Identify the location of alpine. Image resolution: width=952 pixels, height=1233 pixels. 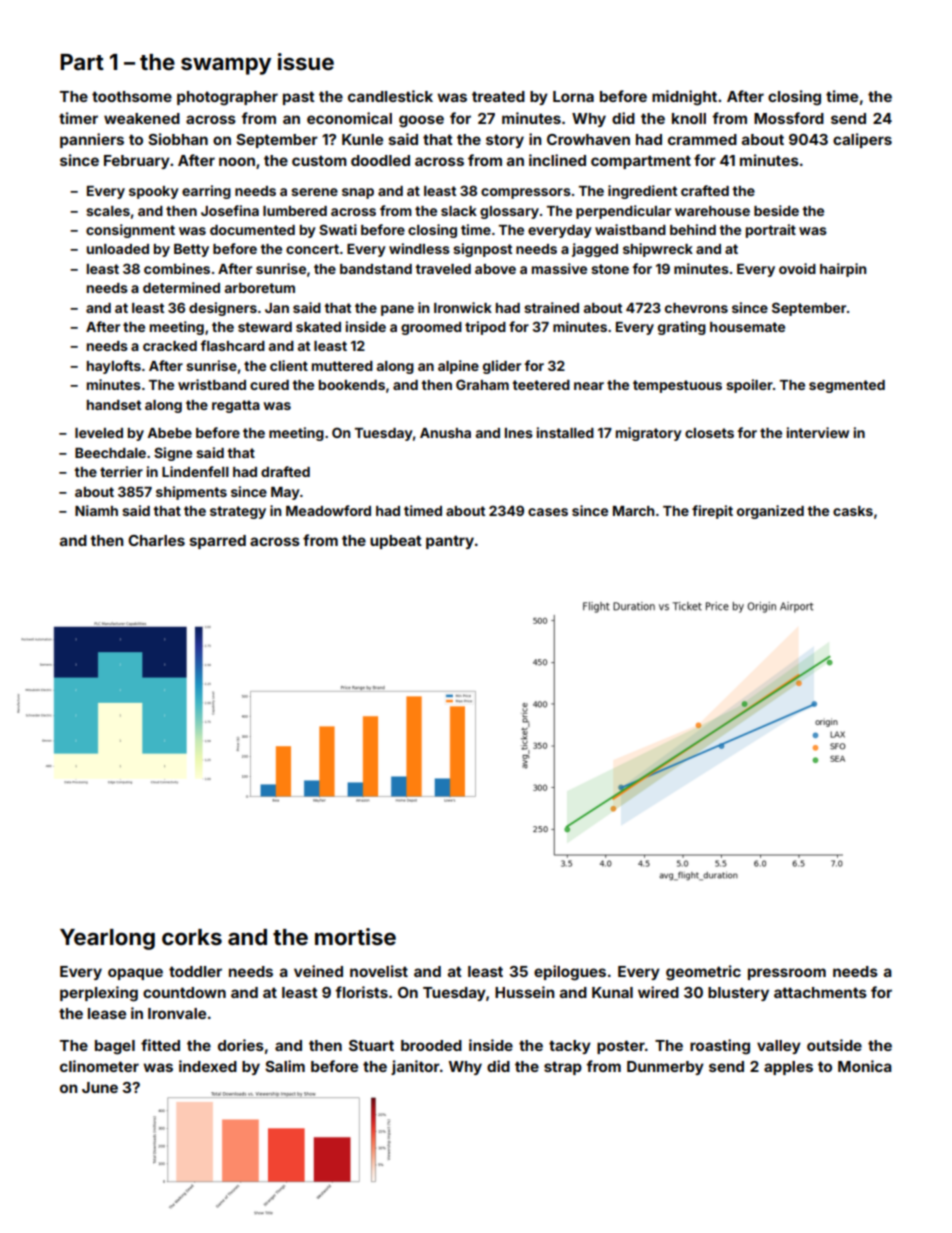
(458, 367).
